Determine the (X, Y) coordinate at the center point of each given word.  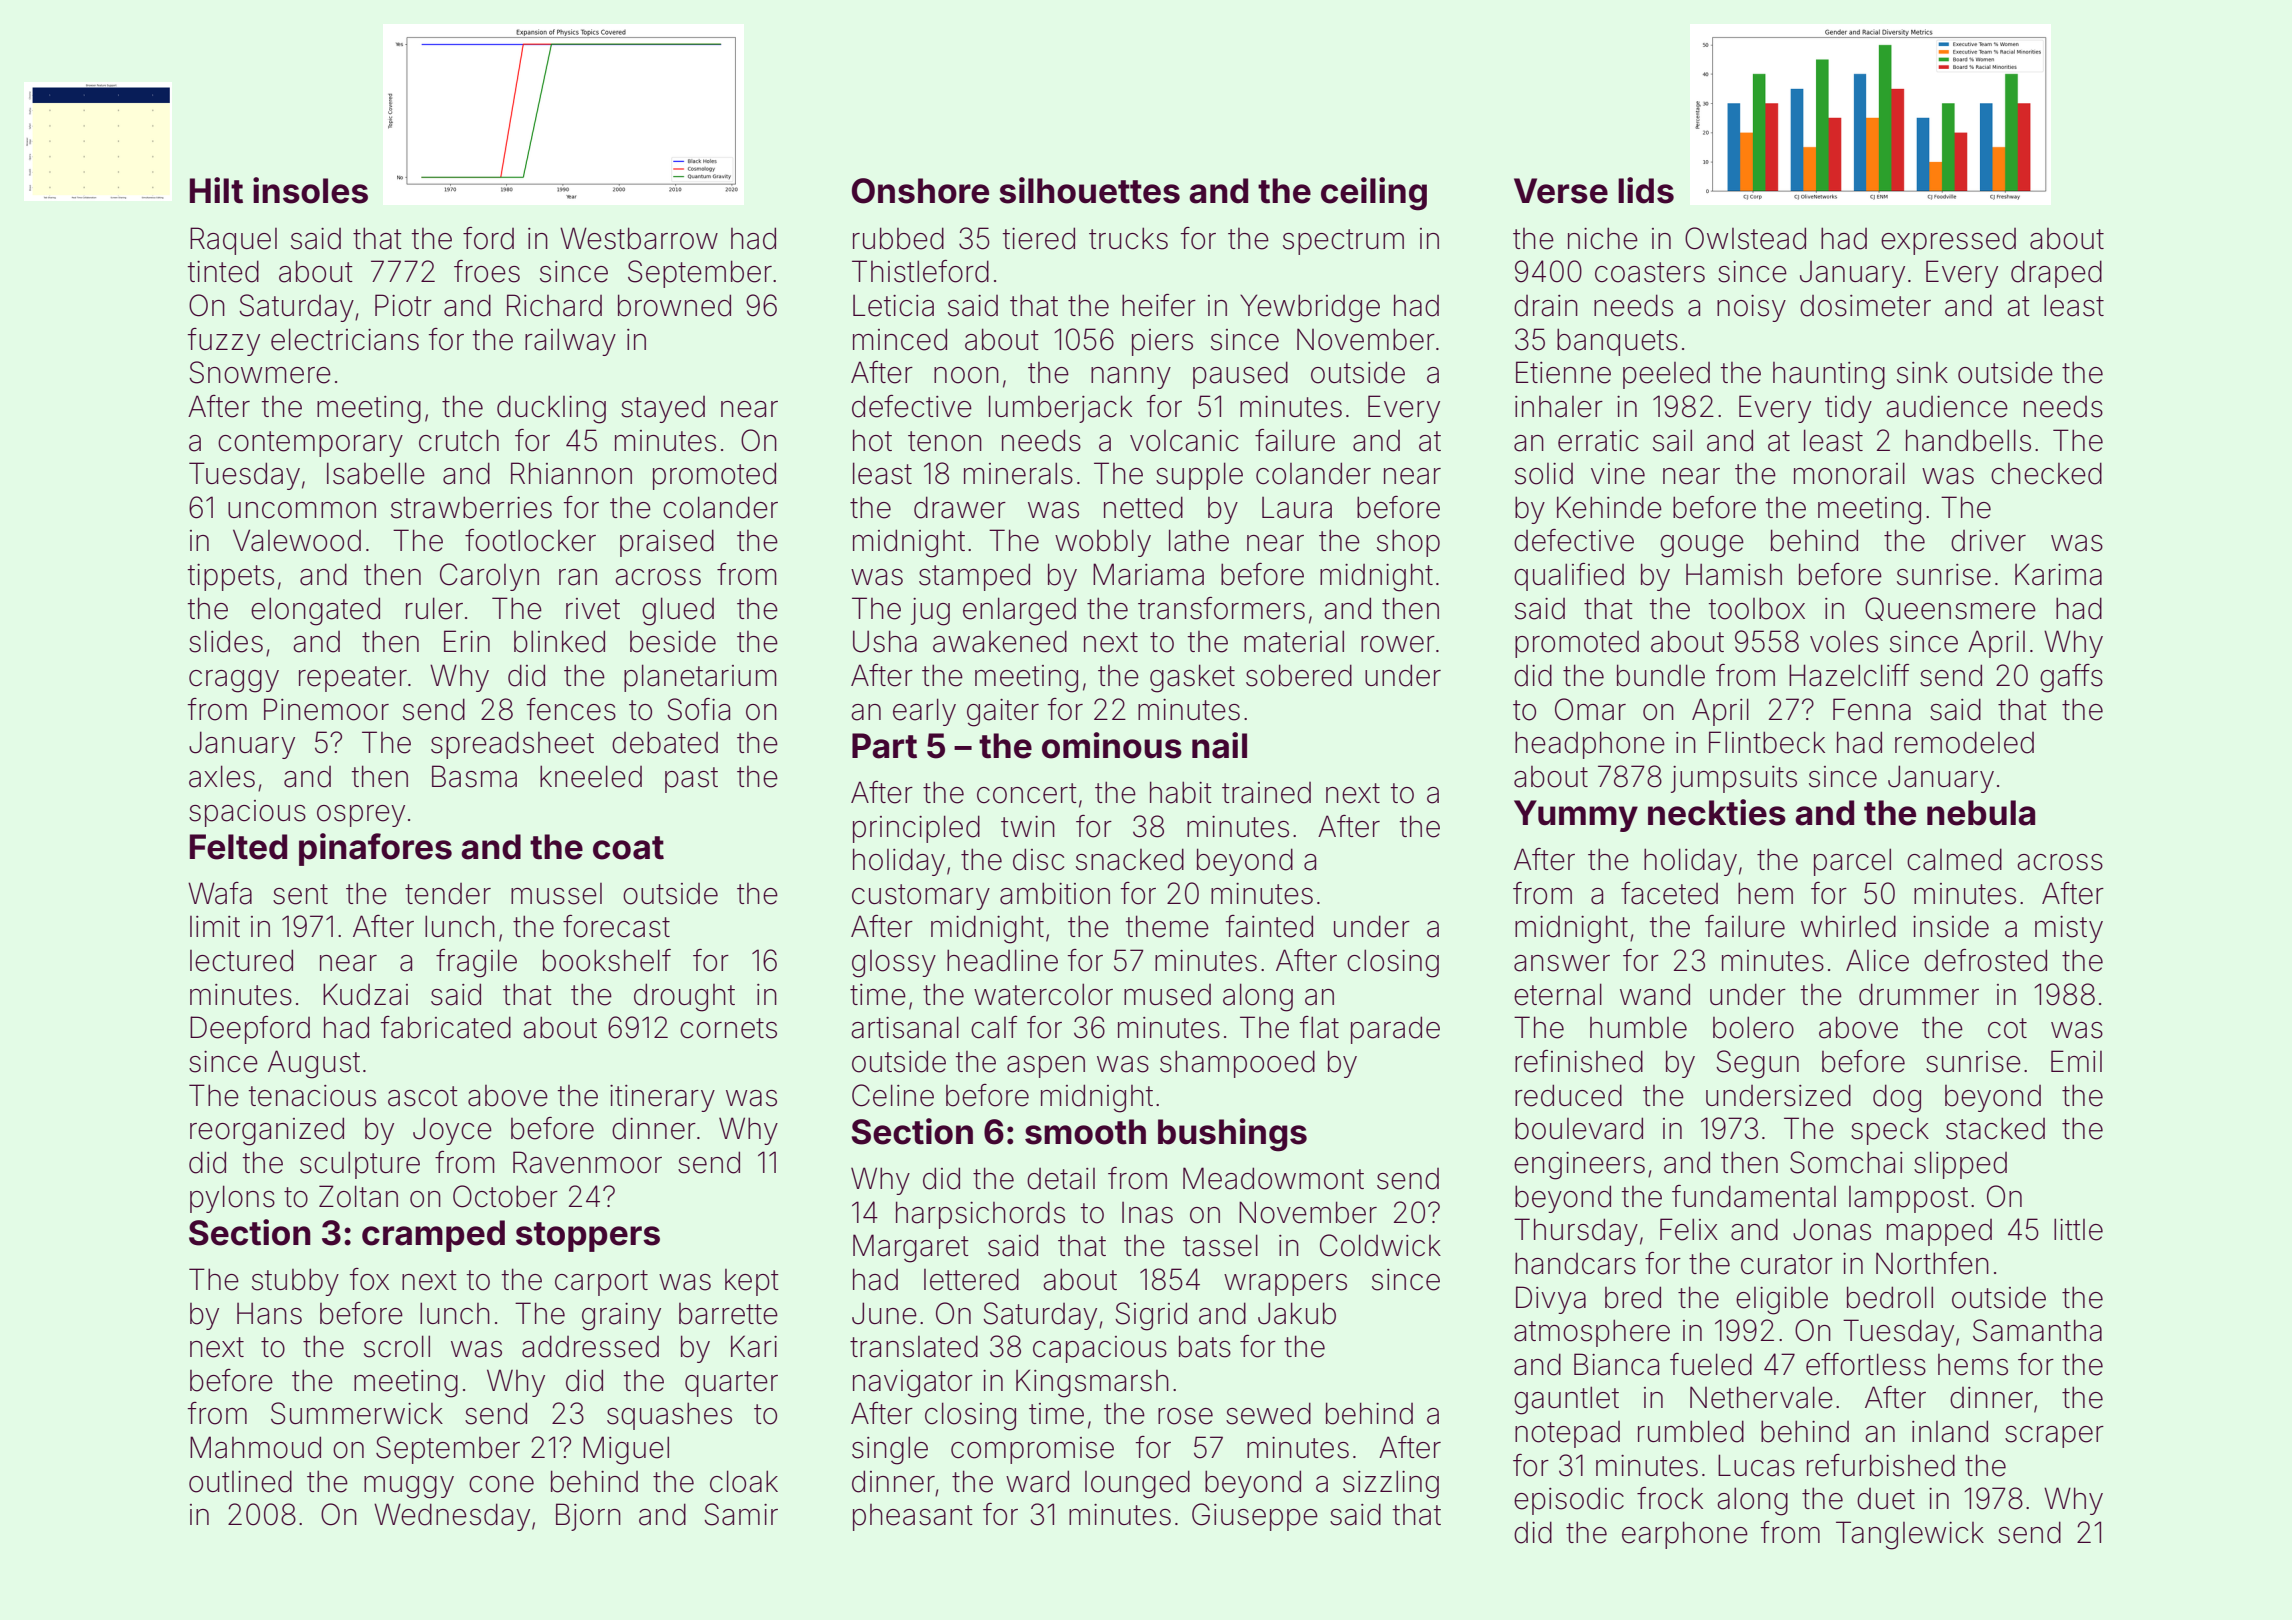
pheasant (913, 1517)
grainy (621, 1317)
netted (1143, 507)
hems (1973, 1365)
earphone (1685, 1535)
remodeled (1964, 742)
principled (916, 829)
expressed (1948, 241)
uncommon (302, 510)
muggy (409, 1487)
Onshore (920, 191)
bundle (1661, 675)
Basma (474, 776)
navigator (913, 1384)
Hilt (216, 190)
